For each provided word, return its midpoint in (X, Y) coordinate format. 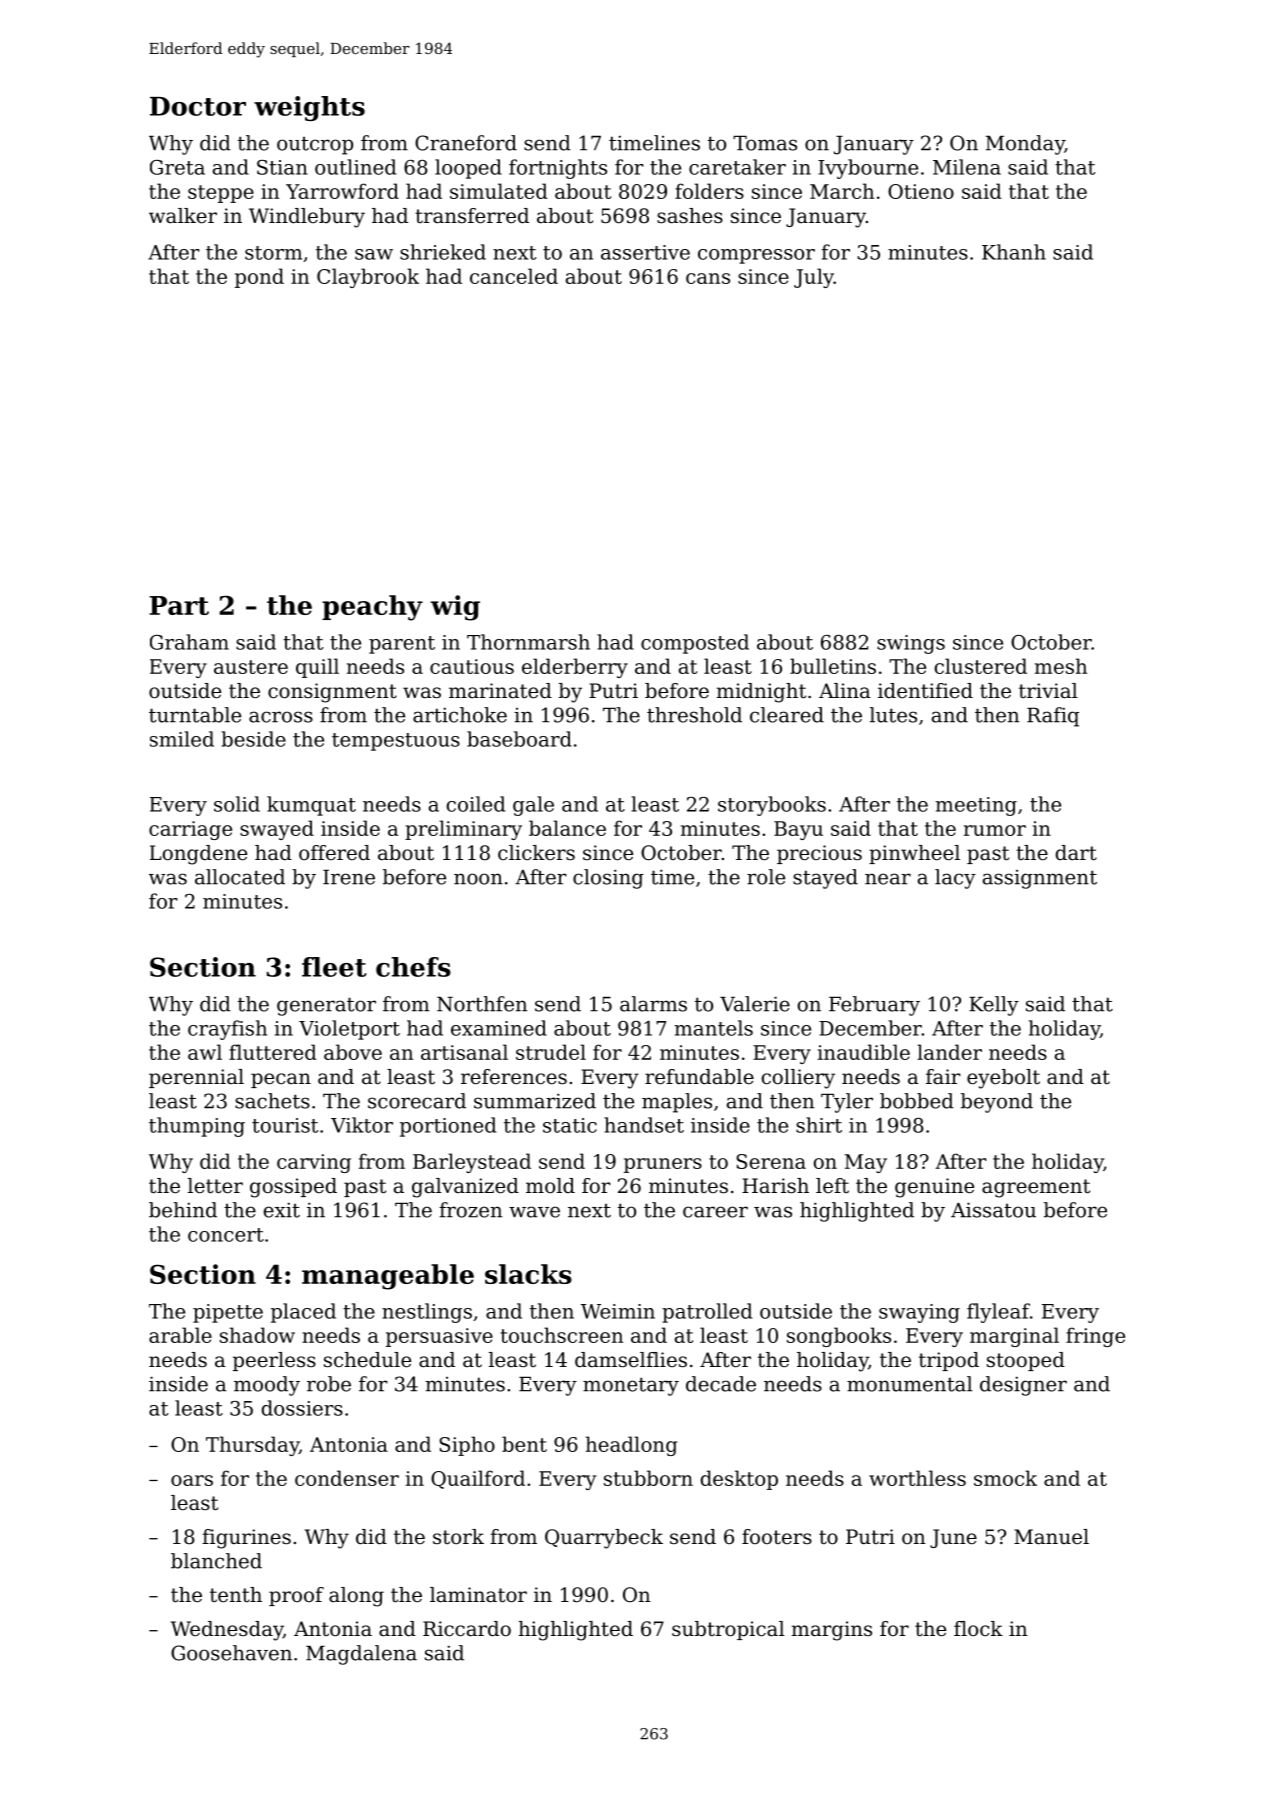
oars (192, 1480)
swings (911, 644)
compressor (756, 256)
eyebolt (1003, 1079)
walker (183, 216)
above (353, 1052)
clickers (536, 853)
